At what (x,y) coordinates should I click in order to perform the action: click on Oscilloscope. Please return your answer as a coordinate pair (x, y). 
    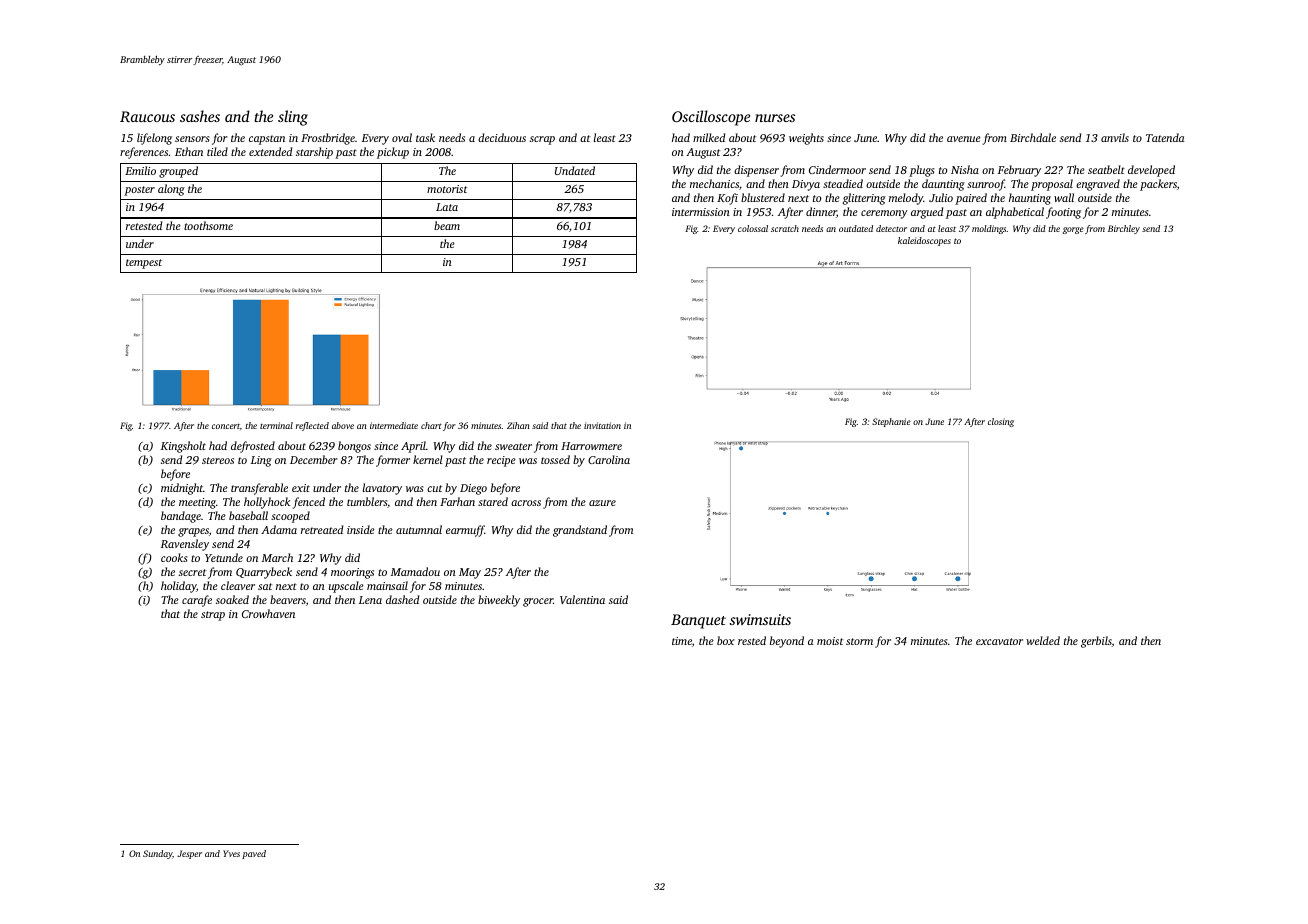
    Looking at the image, I should click on (711, 118).
